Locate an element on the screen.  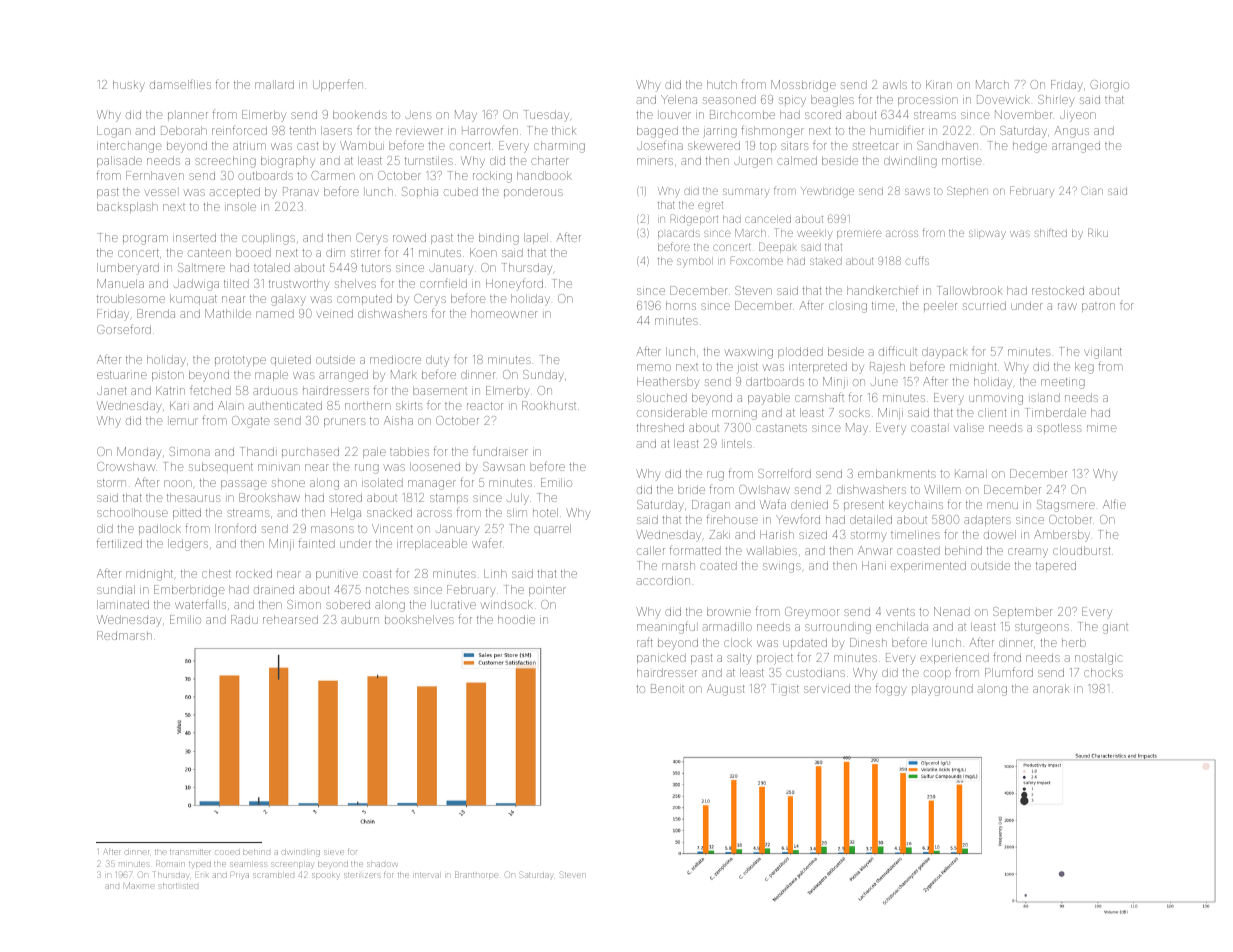
Mossbridge is located at coordinates (803, 86).
